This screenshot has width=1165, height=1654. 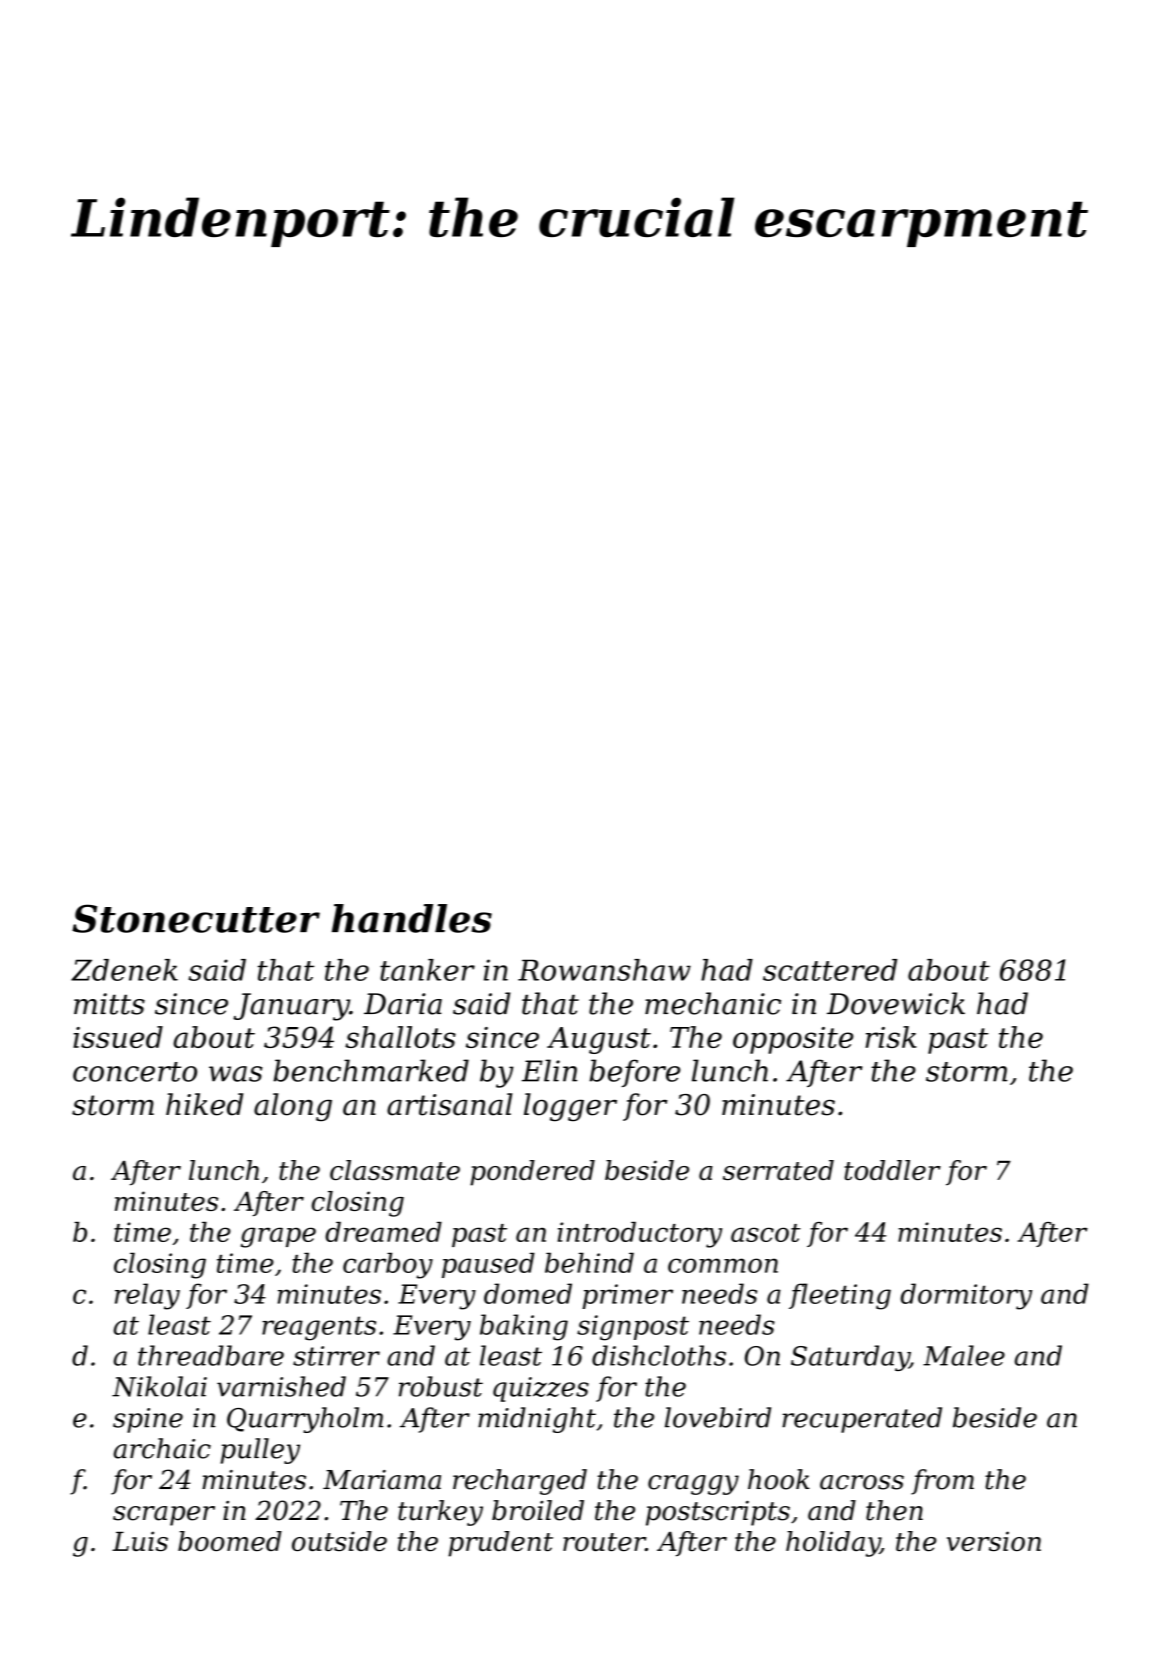 What do you see at coordinates (830, 970) in the screenshot?
I see `scattered` at bounding box center [830, 970].
